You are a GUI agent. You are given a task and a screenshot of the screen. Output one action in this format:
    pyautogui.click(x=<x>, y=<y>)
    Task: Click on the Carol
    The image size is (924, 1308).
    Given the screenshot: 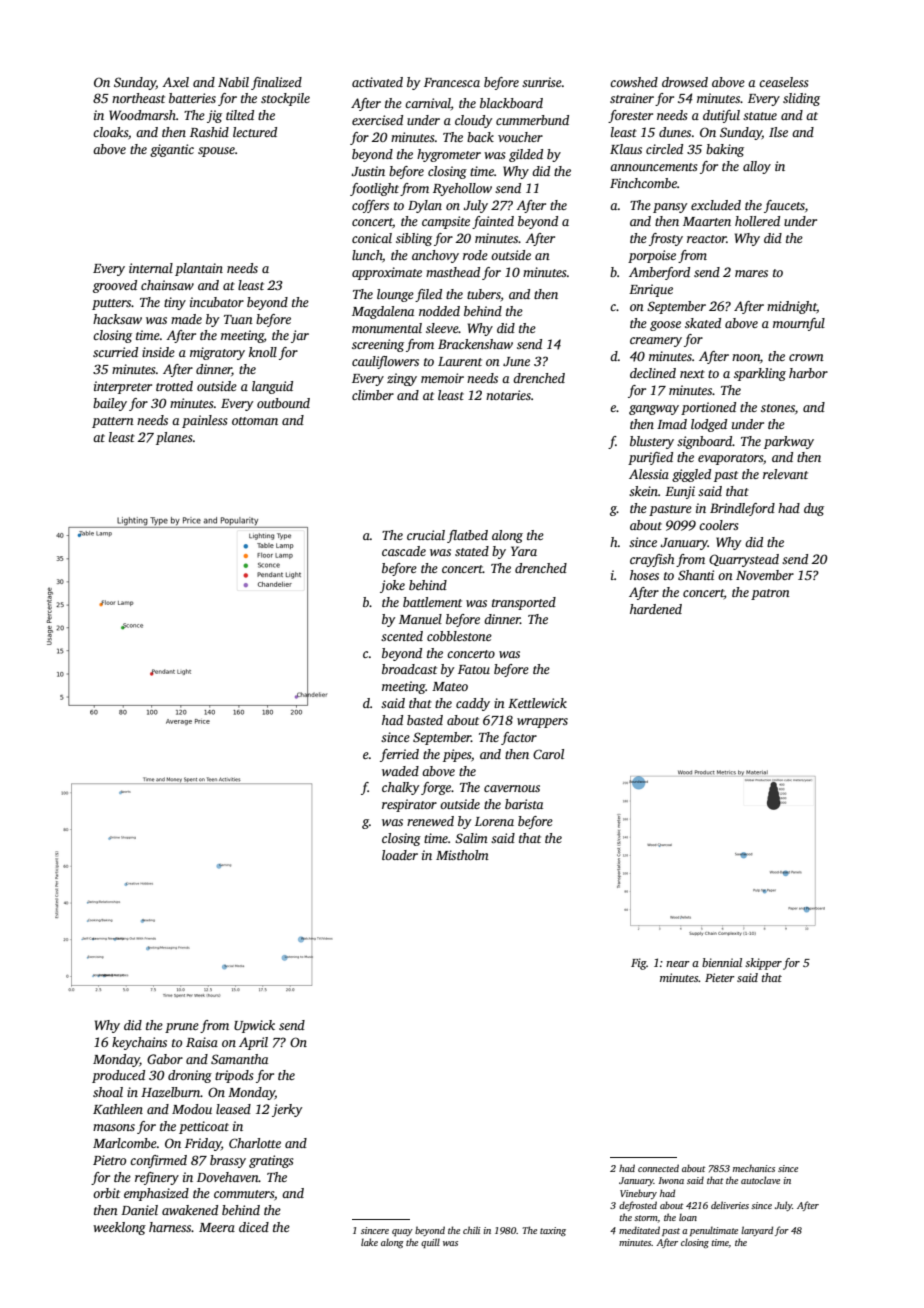 What is the action you would take?
    pyautogui.click(x=548, y=754)
